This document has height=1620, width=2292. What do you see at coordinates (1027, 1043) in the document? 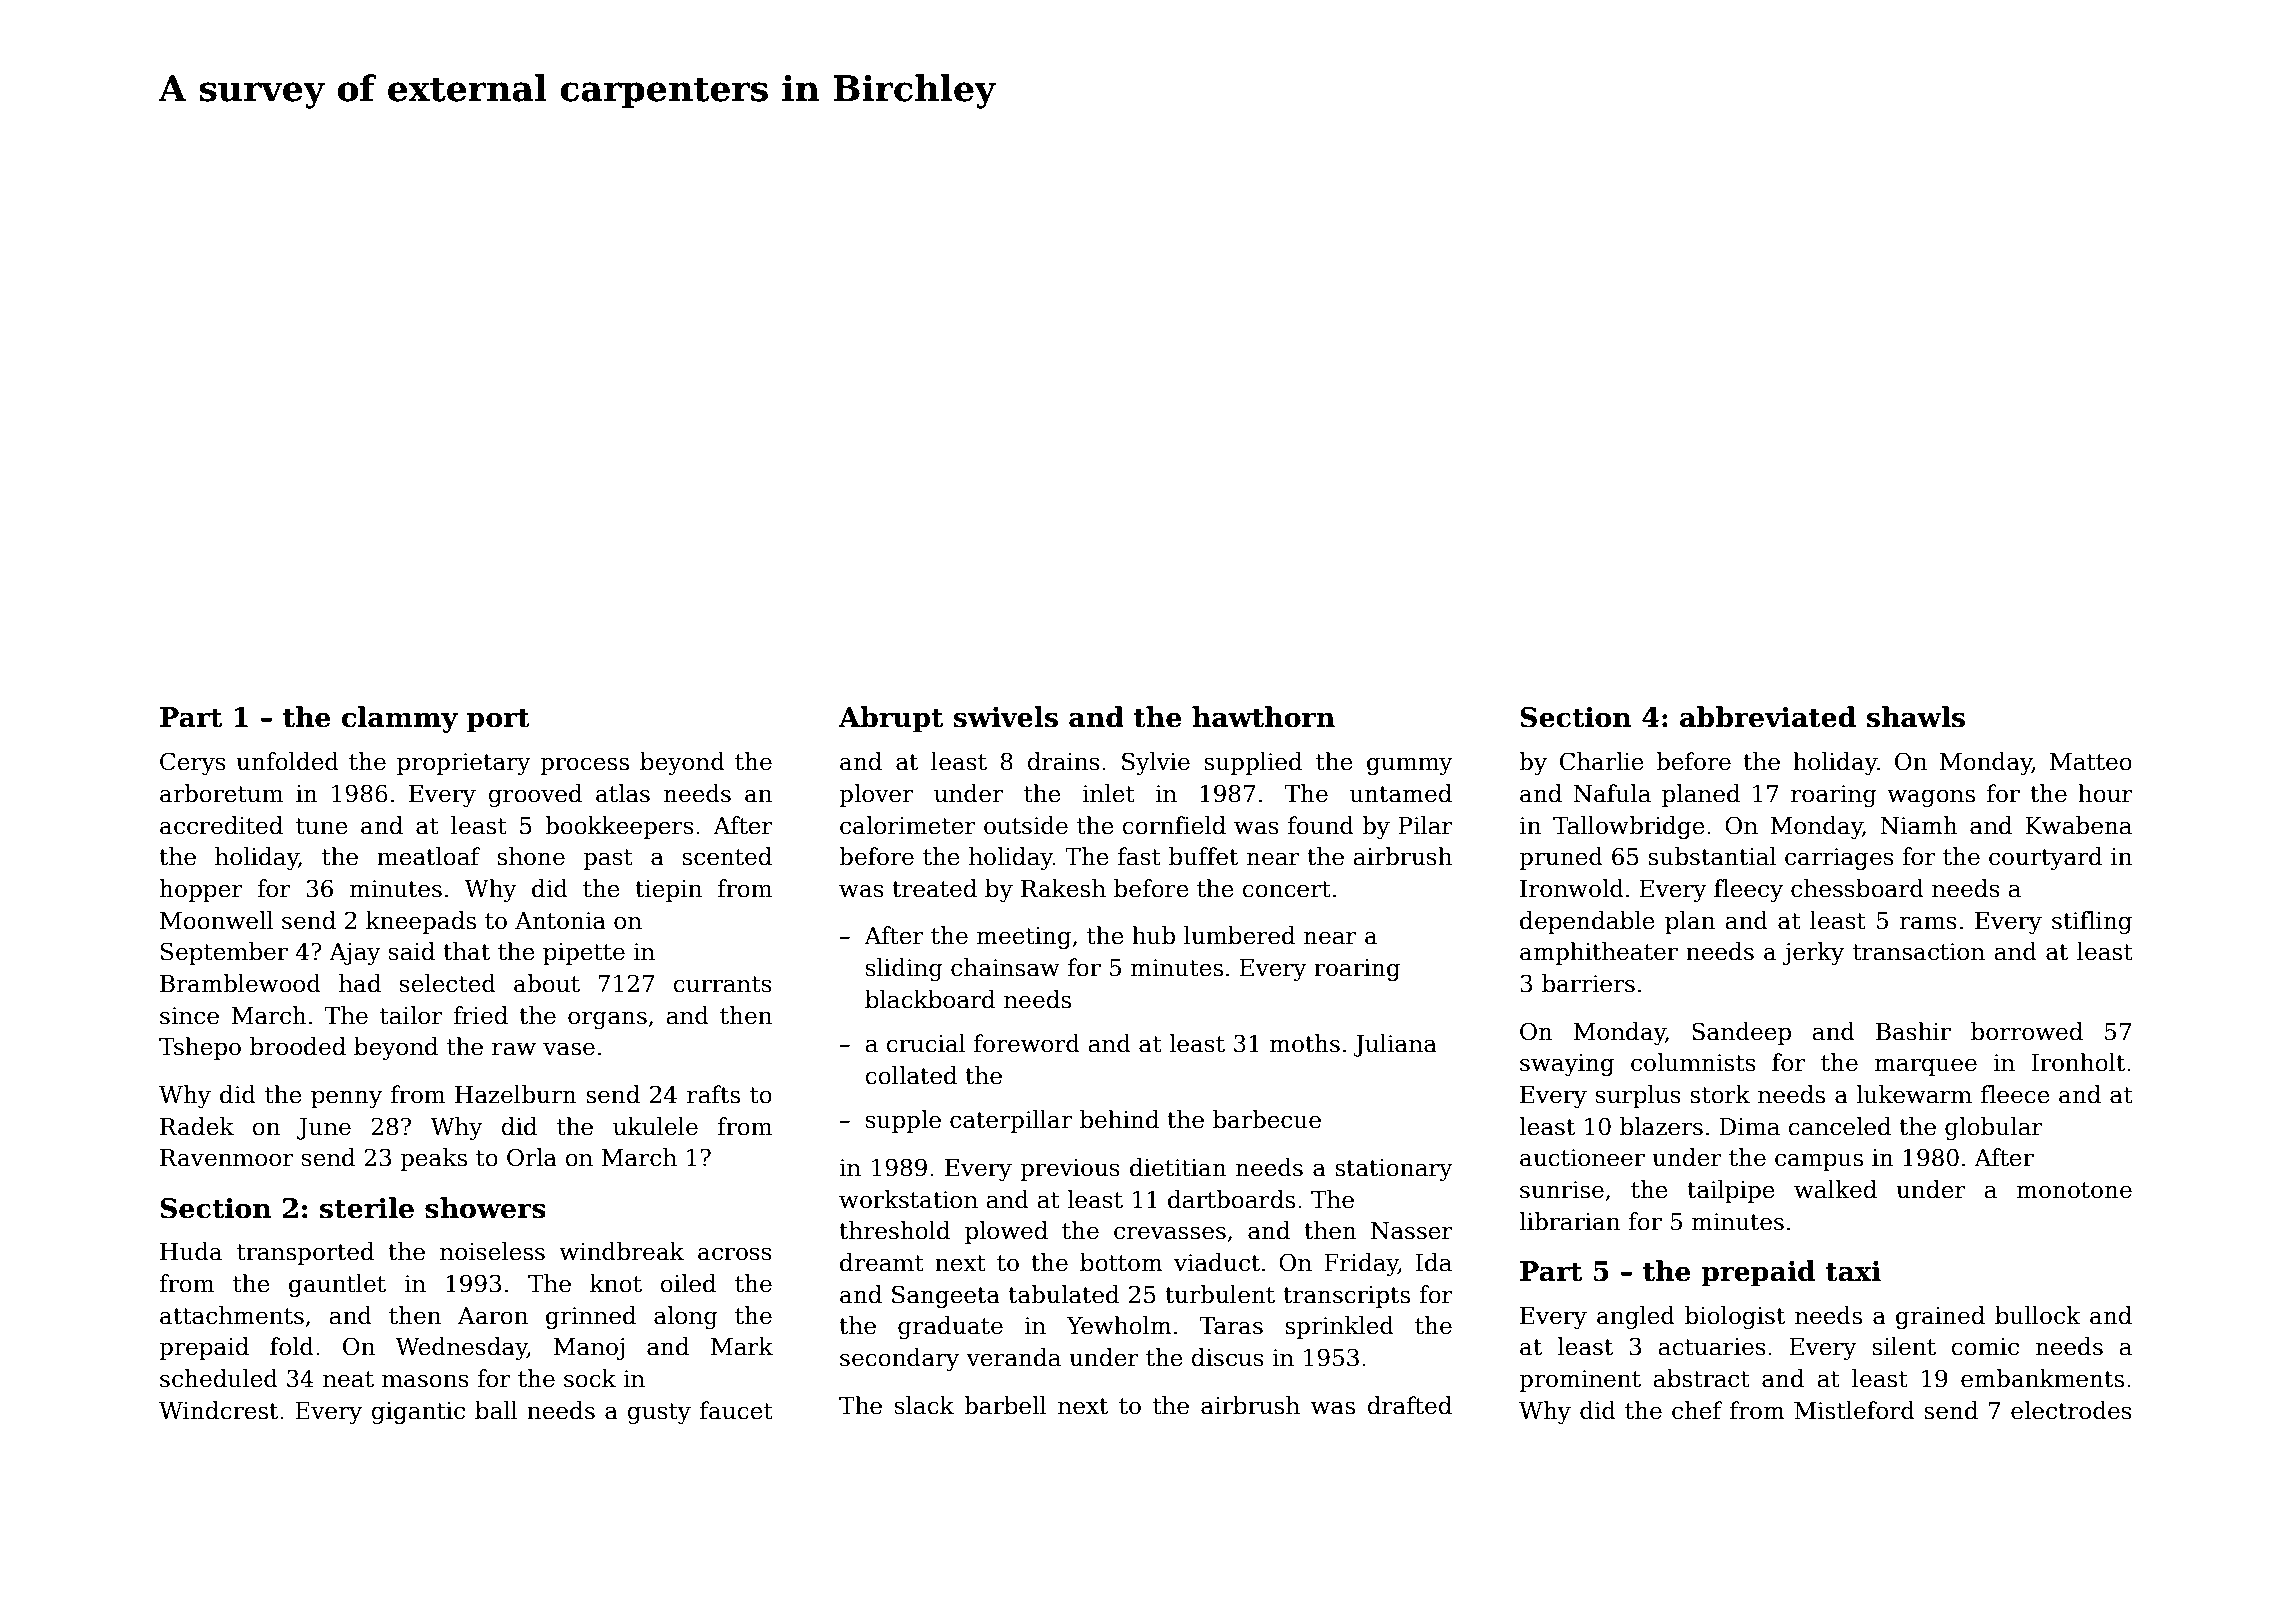
I see `foreword` at bounding box center [1027, 1043].
